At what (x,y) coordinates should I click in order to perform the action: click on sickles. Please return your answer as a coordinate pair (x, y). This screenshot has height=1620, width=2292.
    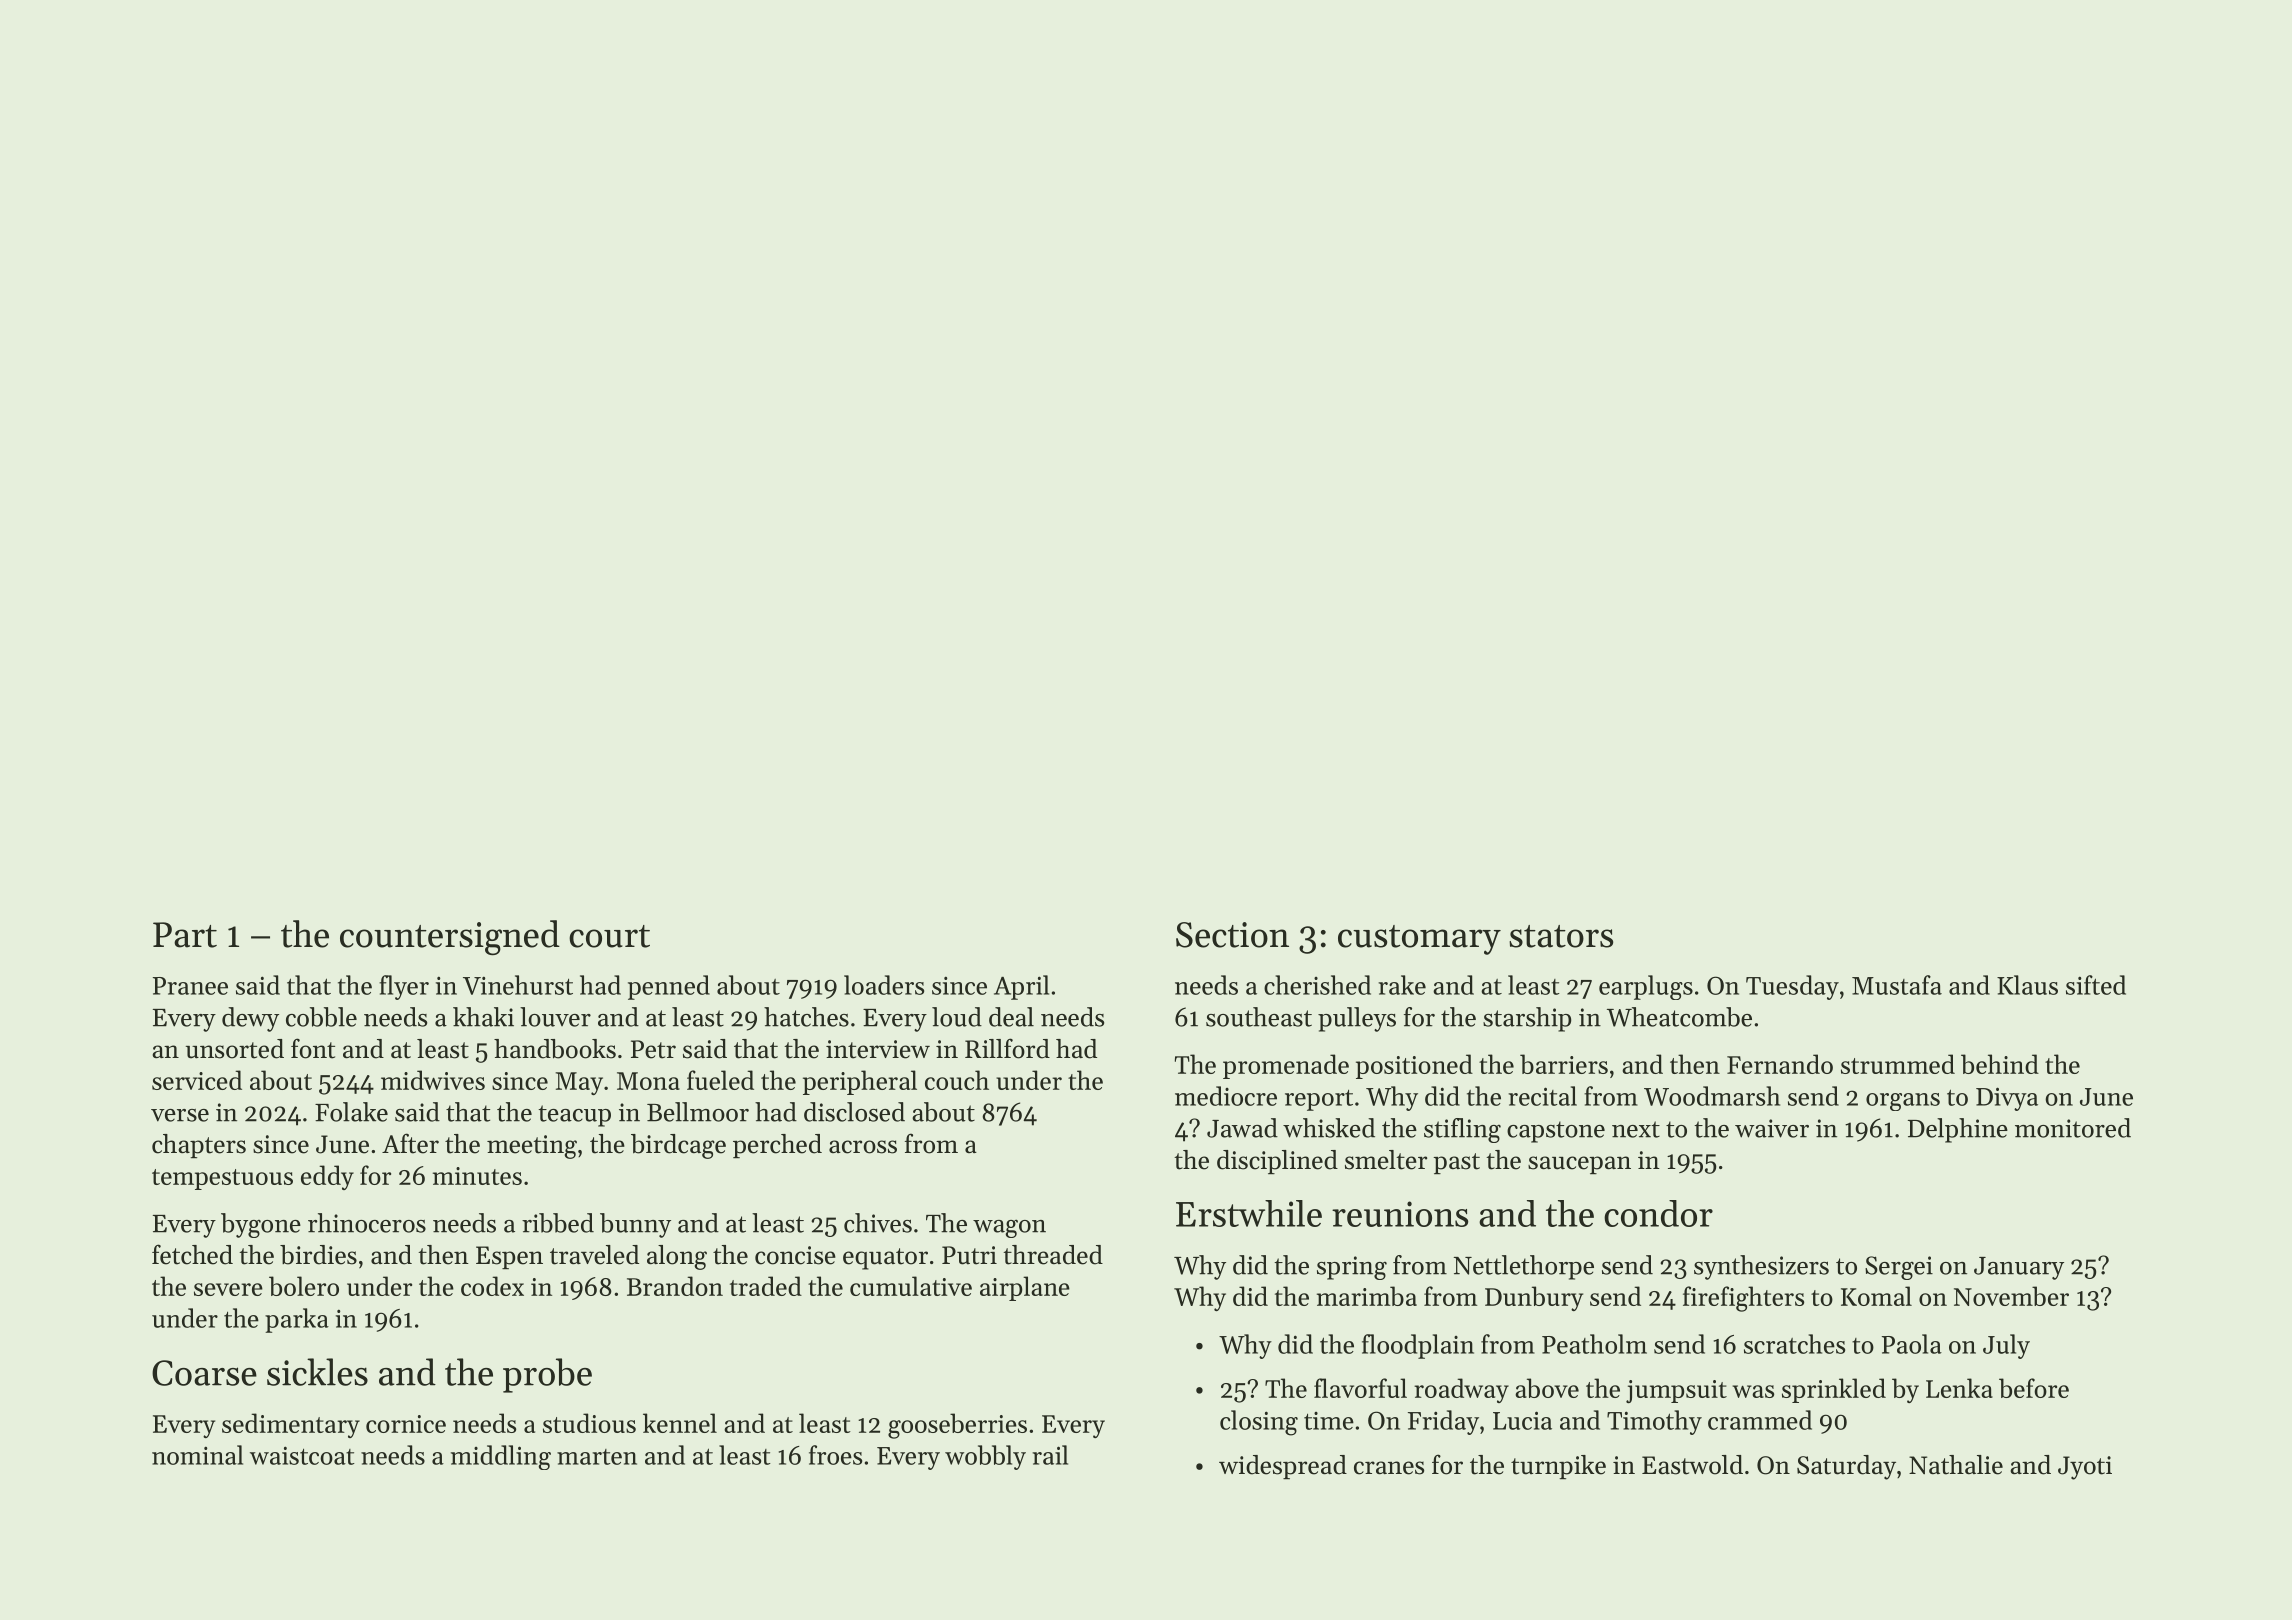
    Looking at the image, I should click on (317, 1372).
